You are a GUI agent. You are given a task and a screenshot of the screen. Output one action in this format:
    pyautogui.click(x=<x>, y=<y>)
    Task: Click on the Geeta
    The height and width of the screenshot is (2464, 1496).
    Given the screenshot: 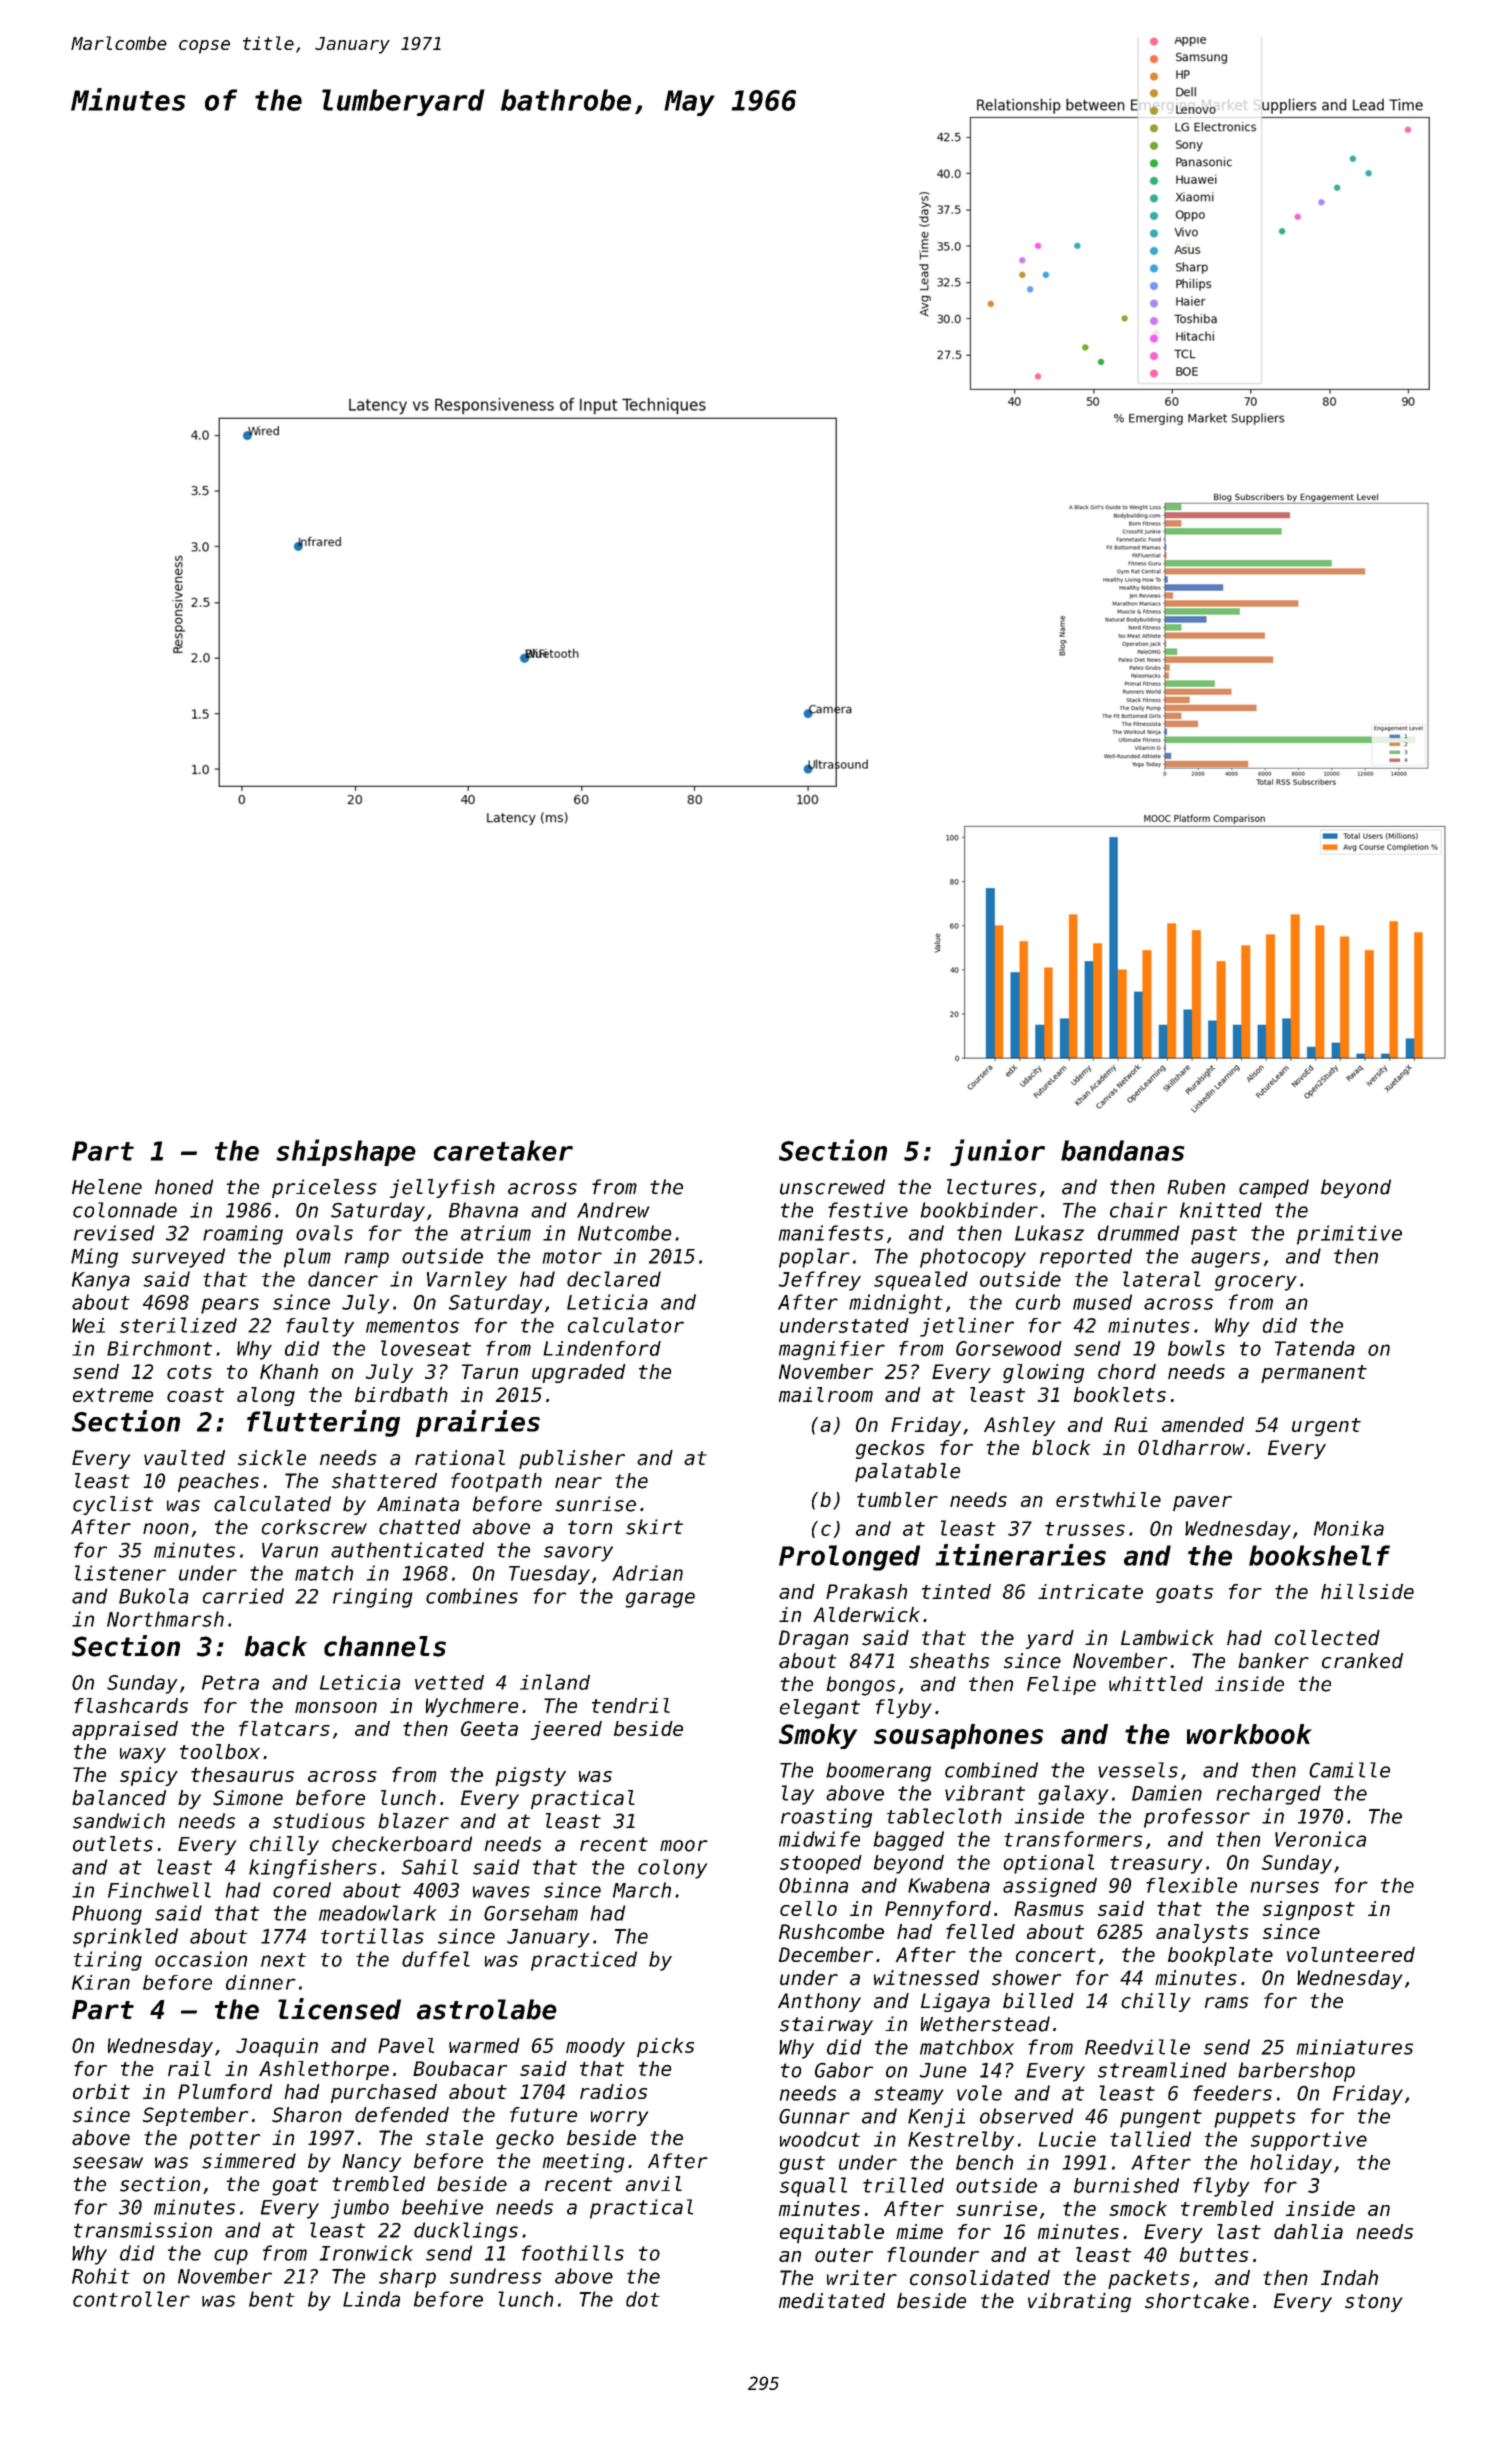 What is the action you would take?
    pyautogui.click(x=489, y=1728)
